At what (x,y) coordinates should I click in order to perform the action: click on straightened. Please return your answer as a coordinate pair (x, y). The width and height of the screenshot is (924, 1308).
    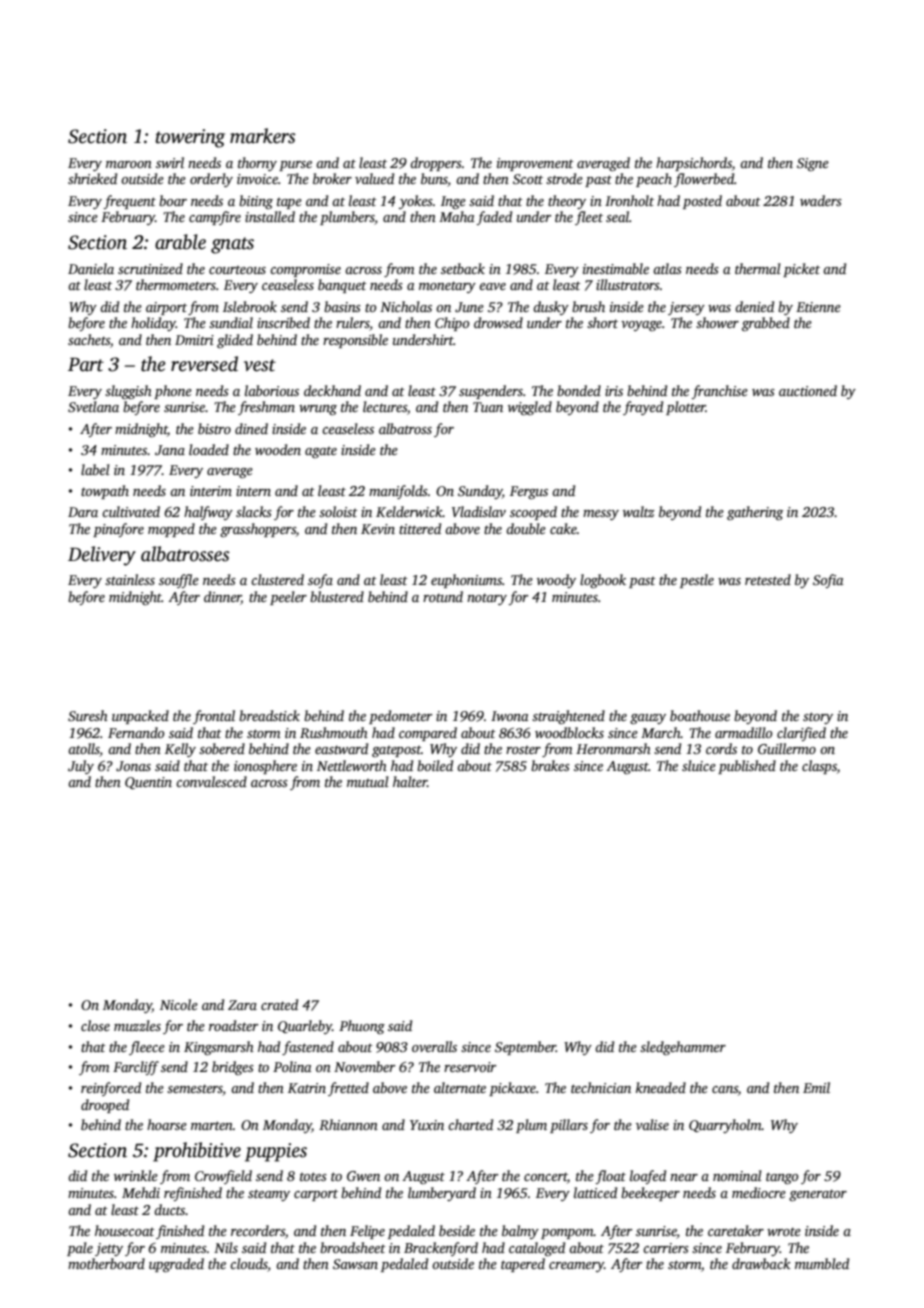
    Looking at the image, I should click on (568, 717).
